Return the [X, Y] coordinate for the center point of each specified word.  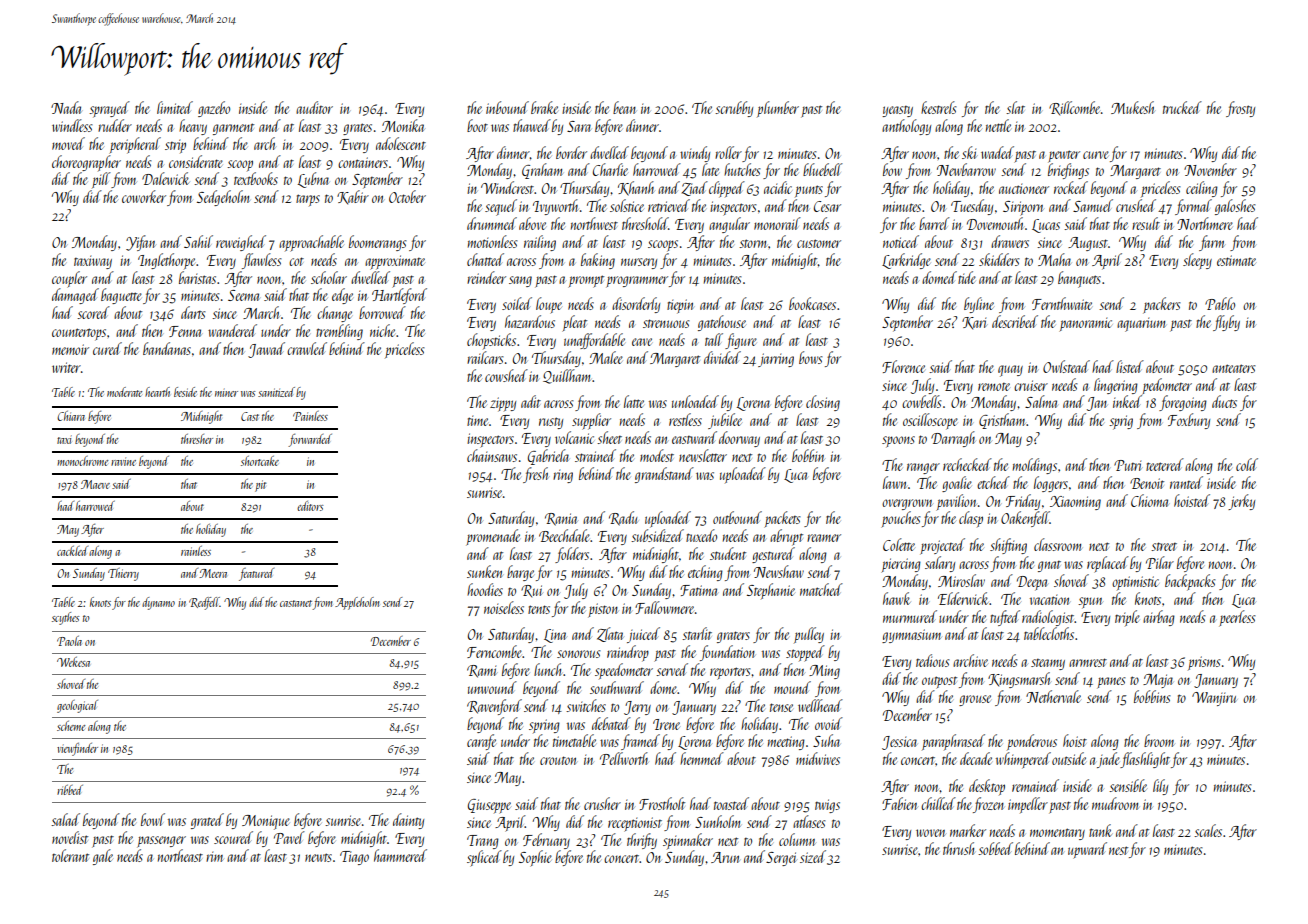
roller [728, 152]
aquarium [1141, 325]
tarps [308, 200]
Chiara [71, 416]
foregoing [1183, 403]
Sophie [535, 858]
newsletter [703, 455]
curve [1096, 155]
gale [103, 857]
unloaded [695, 401]
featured [256, 574]
